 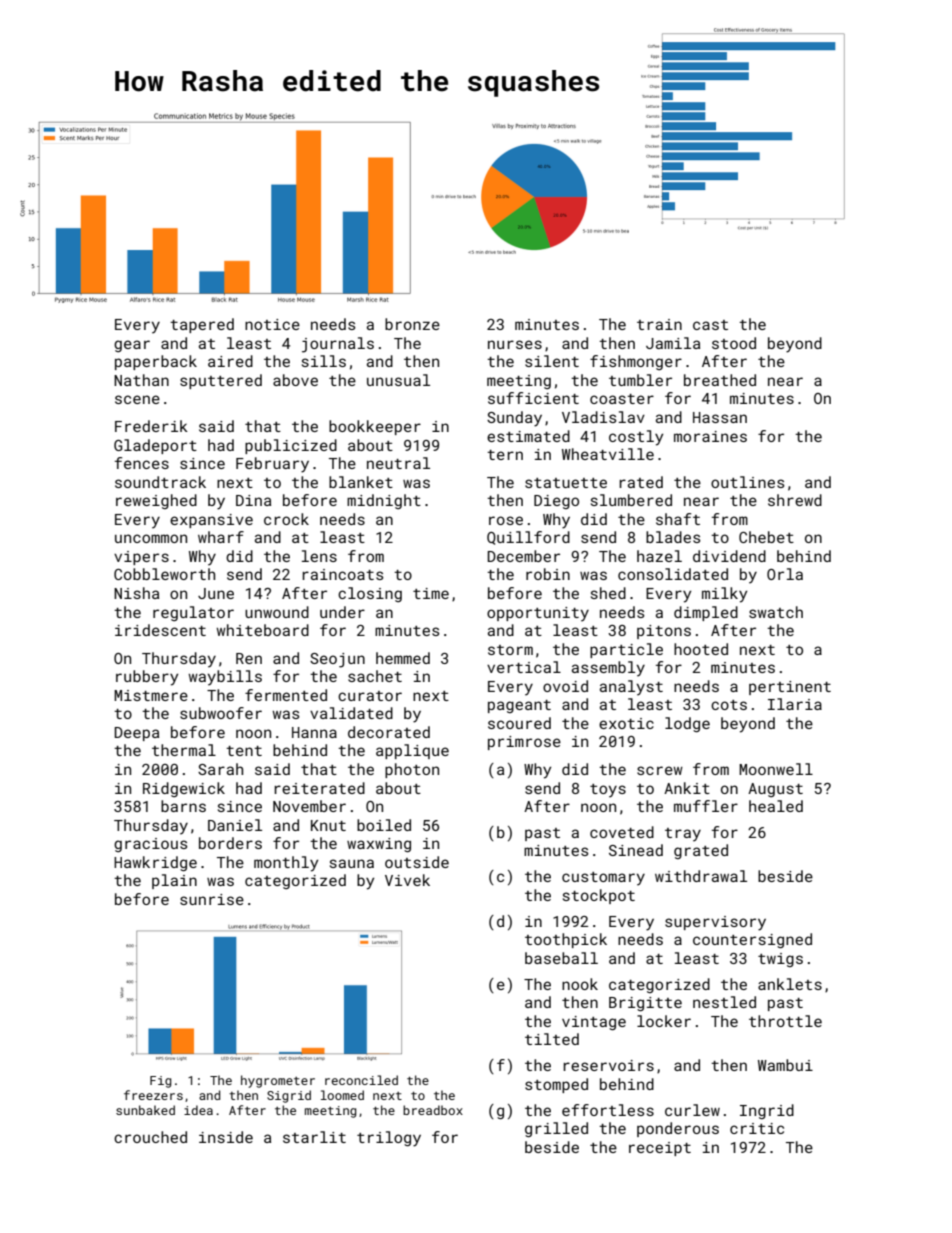 I want to click on withdrawal, so click(x=701, y=876).
